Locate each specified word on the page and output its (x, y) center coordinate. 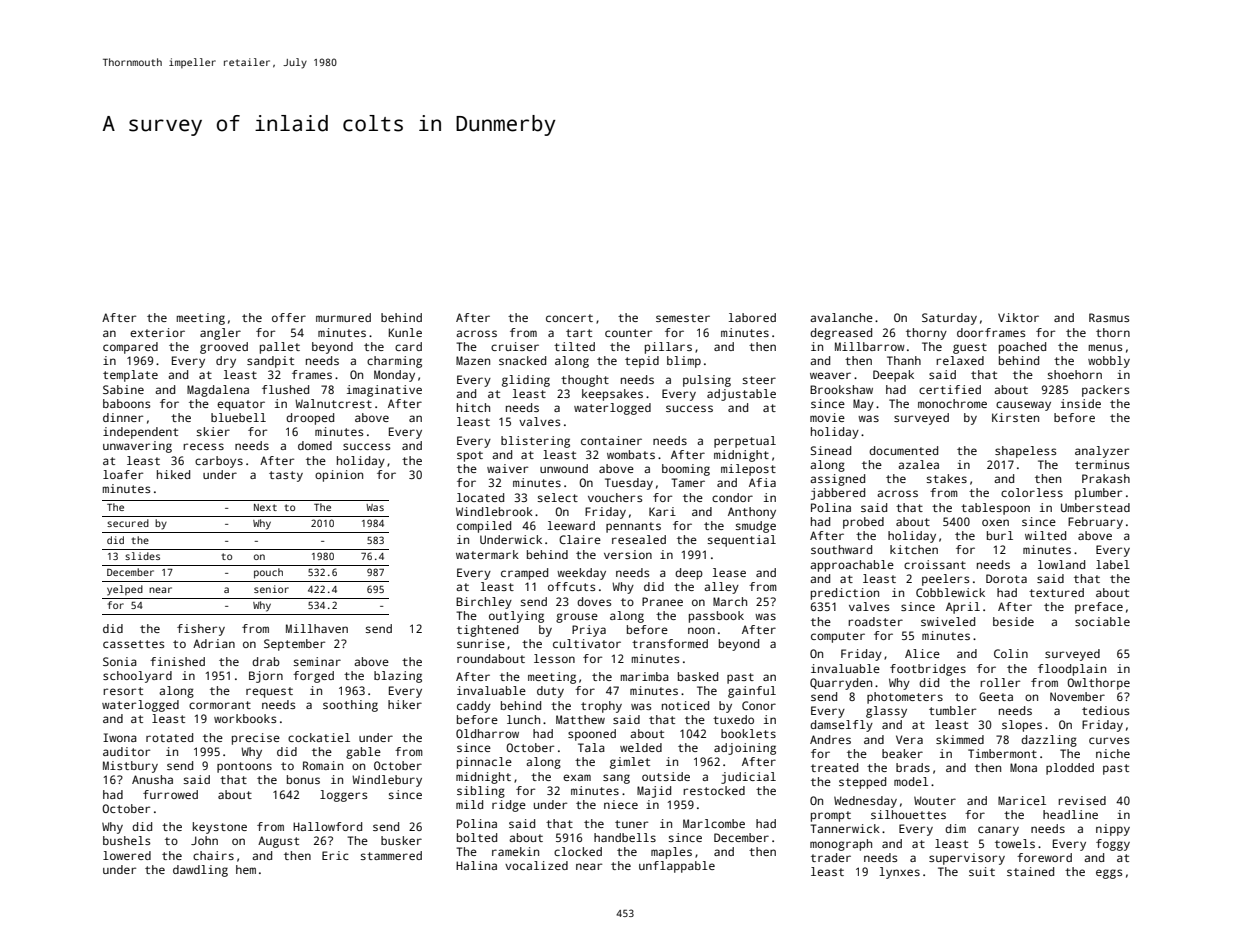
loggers (343, 796)
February (1095, 523)
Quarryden (841, 684)
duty (550, 692)
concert (569, 318)
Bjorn (266, 677)
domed (315, 445)
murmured (343, 317)
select (558, 497)
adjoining (745, 749)
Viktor (1018, 317)
